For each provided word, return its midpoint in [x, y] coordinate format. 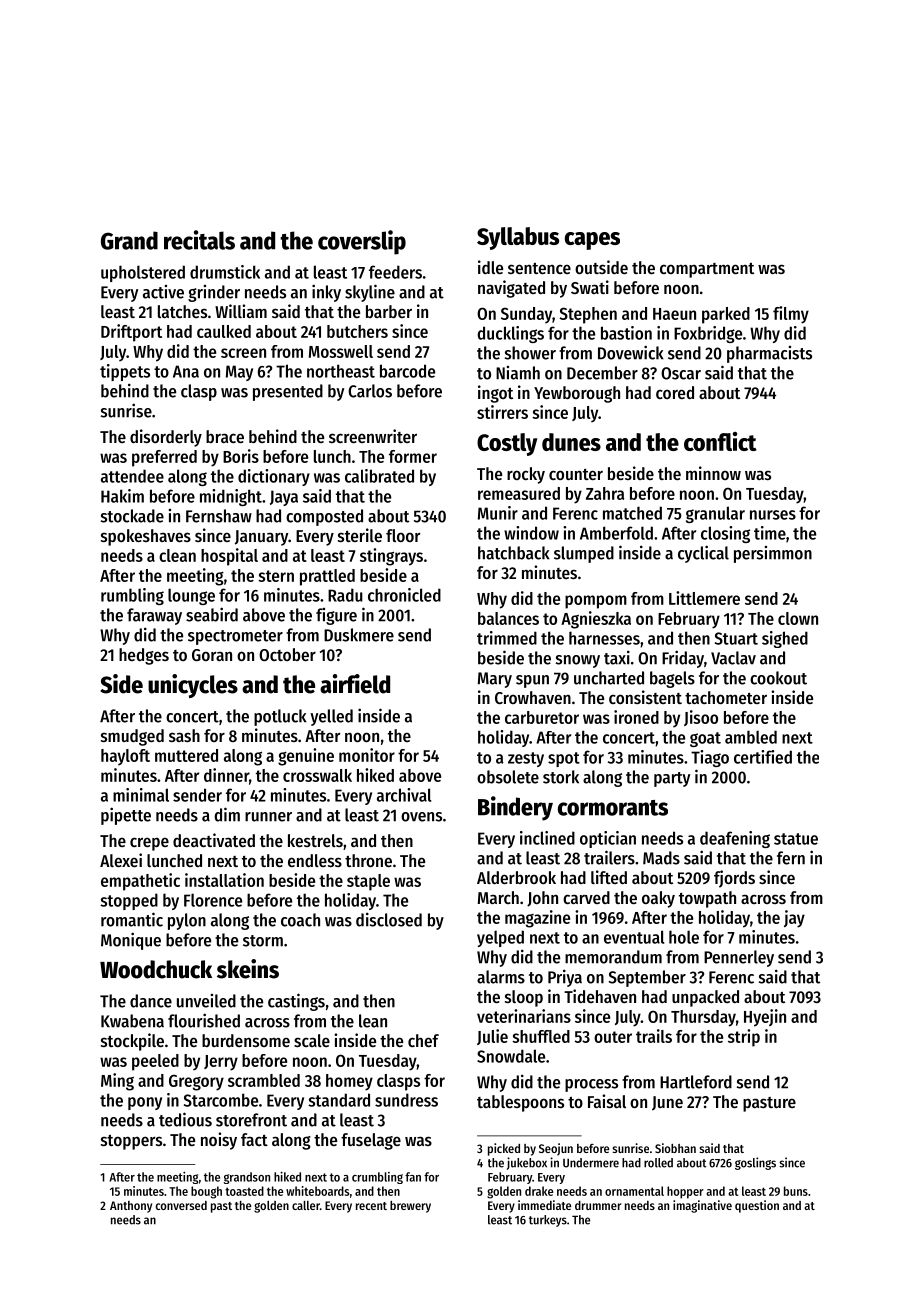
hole [684, 937]
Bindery [515, 808]
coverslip [362, 242]
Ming [117, 1082]
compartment [707, 270]
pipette [126, 816]
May [239, 373]
